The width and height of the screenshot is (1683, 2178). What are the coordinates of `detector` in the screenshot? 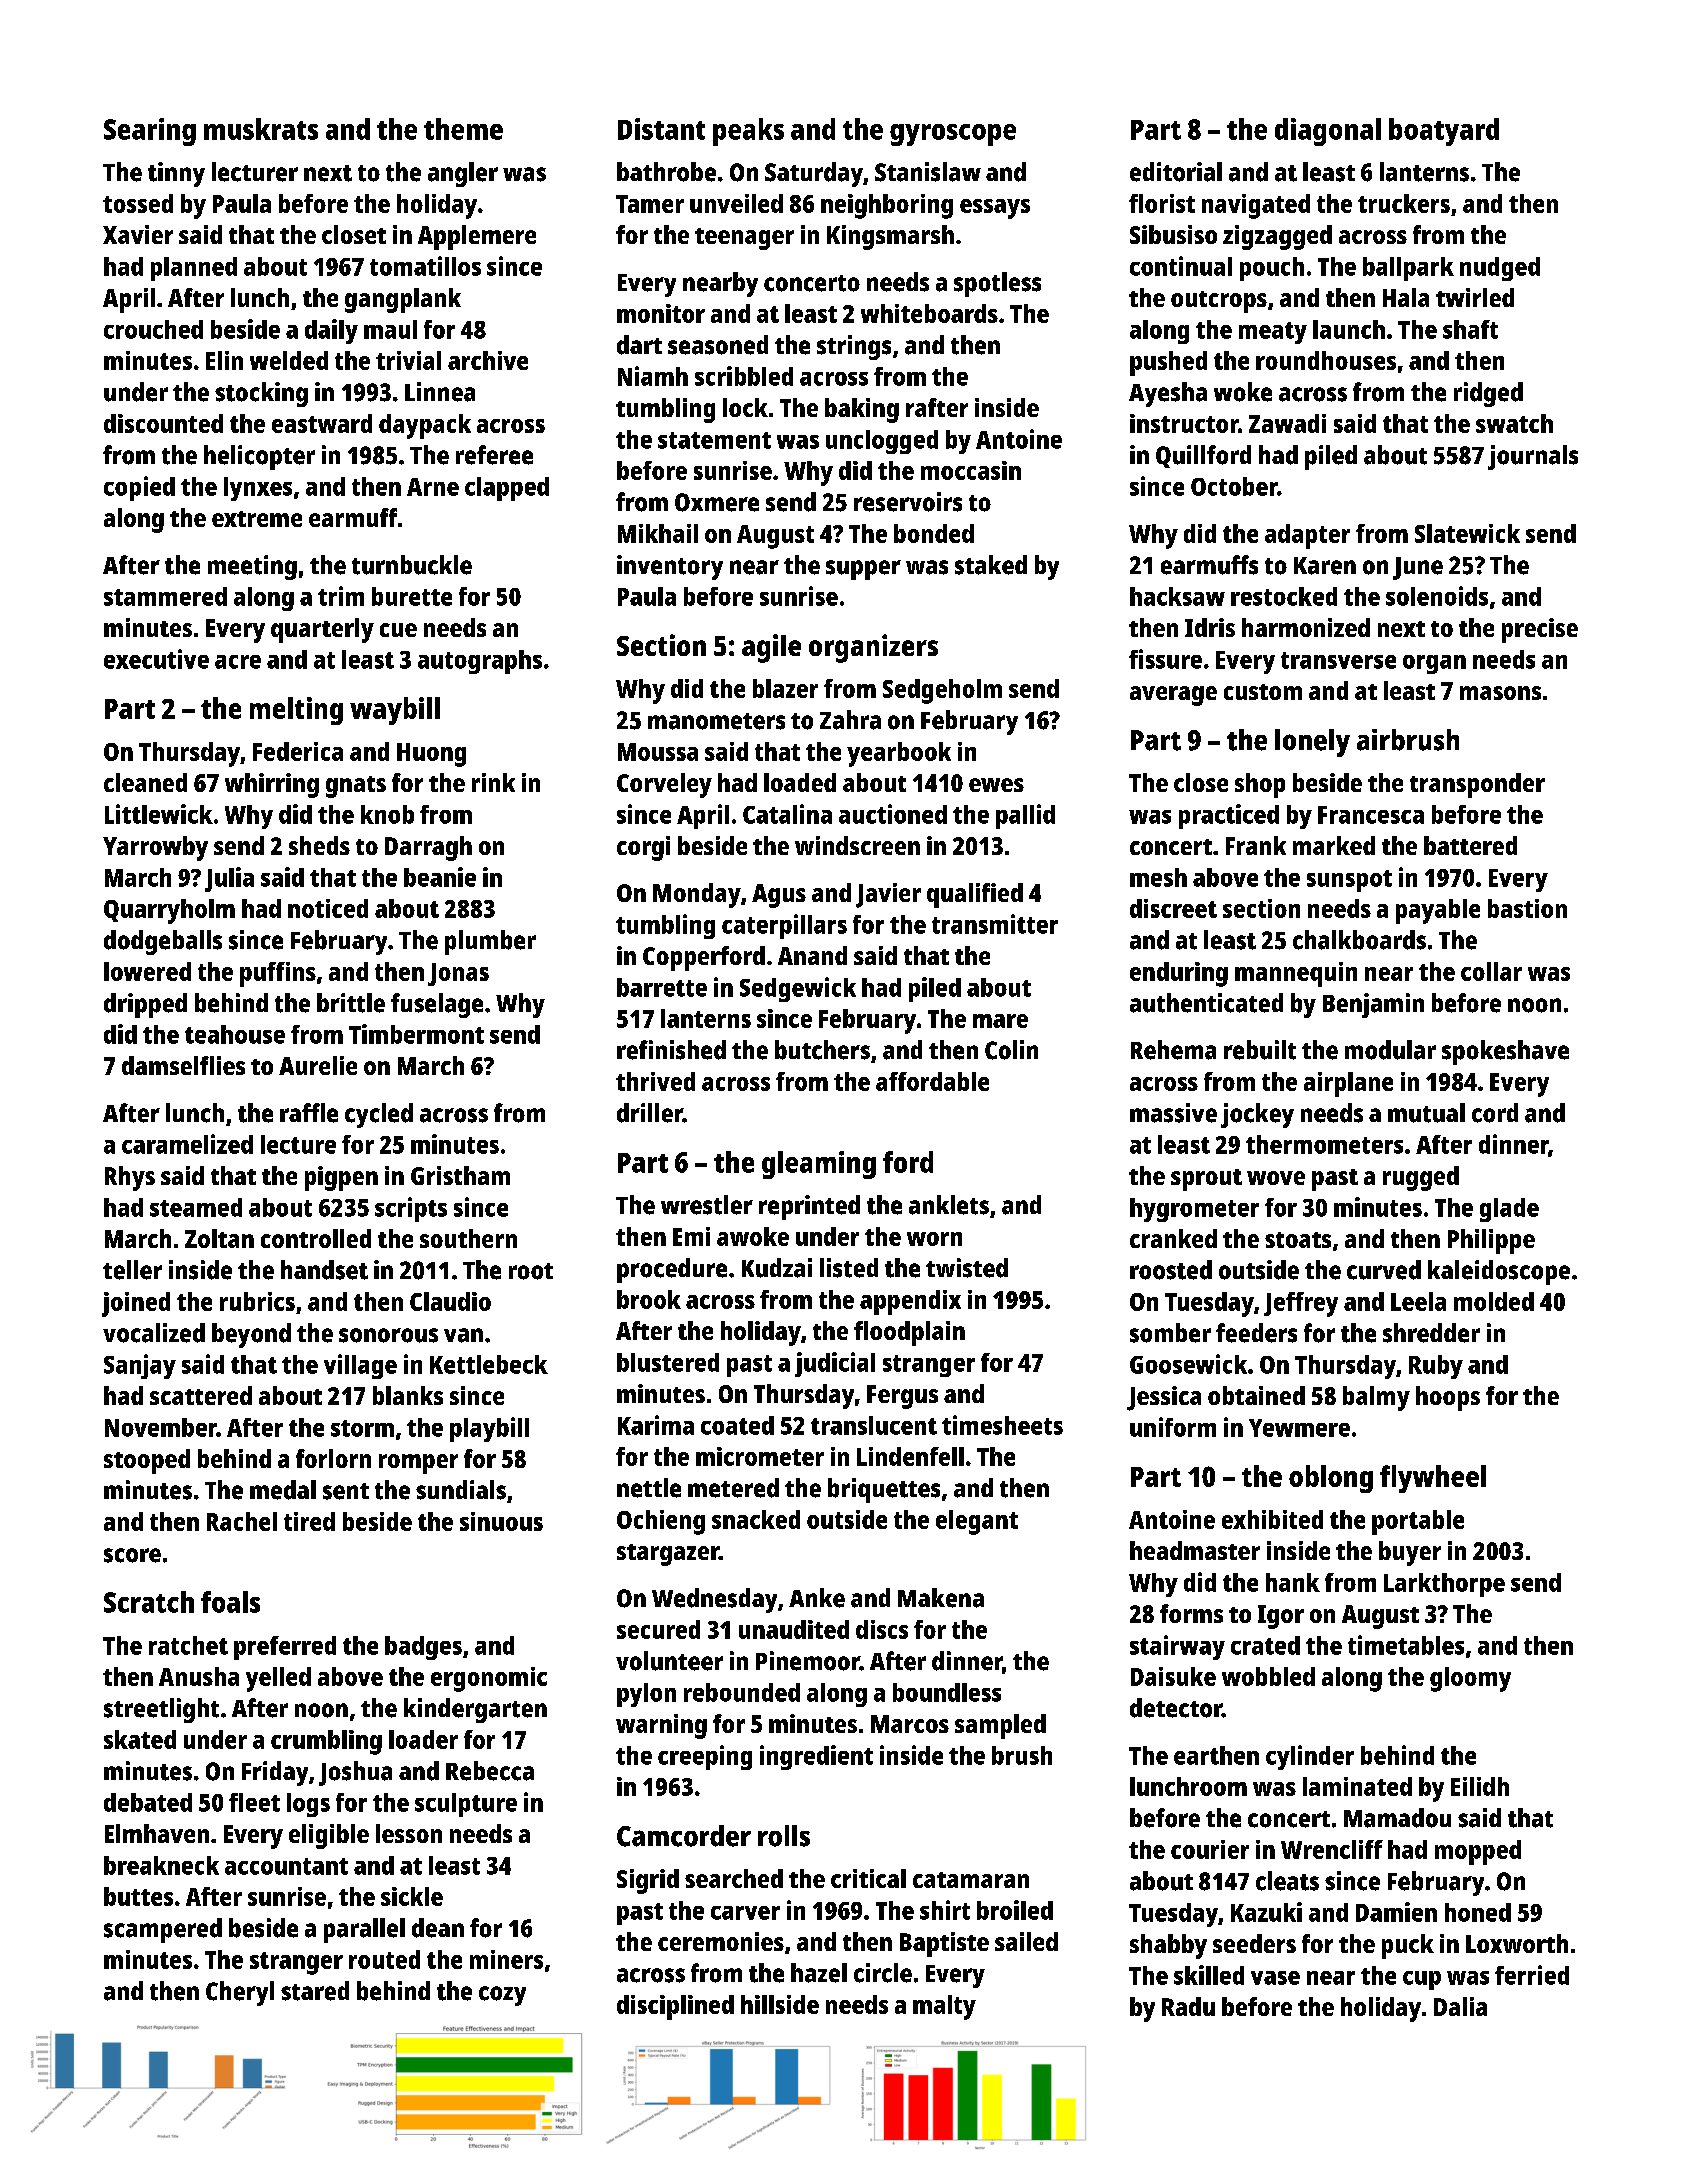 It's located at (1176, 1708).
